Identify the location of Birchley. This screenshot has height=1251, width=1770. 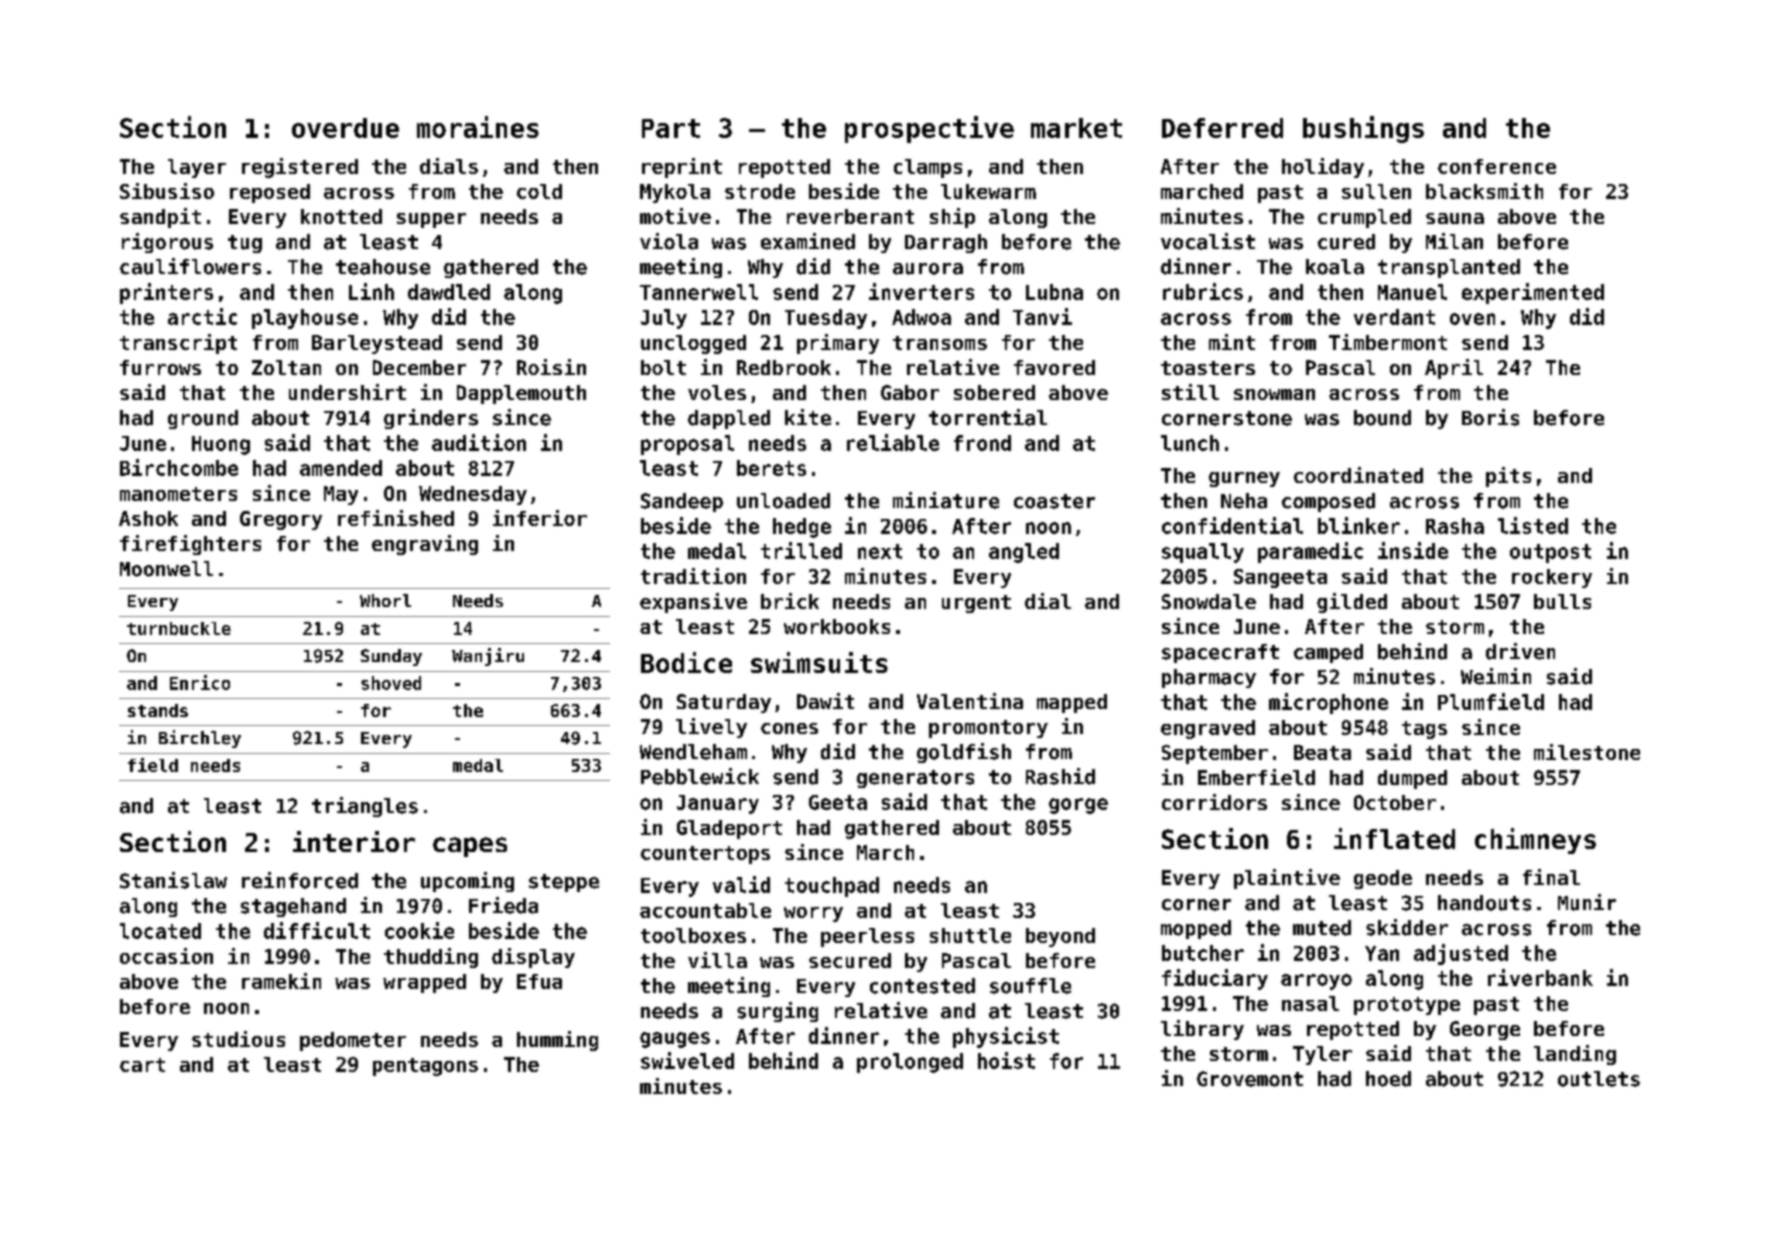
(200, 739).
